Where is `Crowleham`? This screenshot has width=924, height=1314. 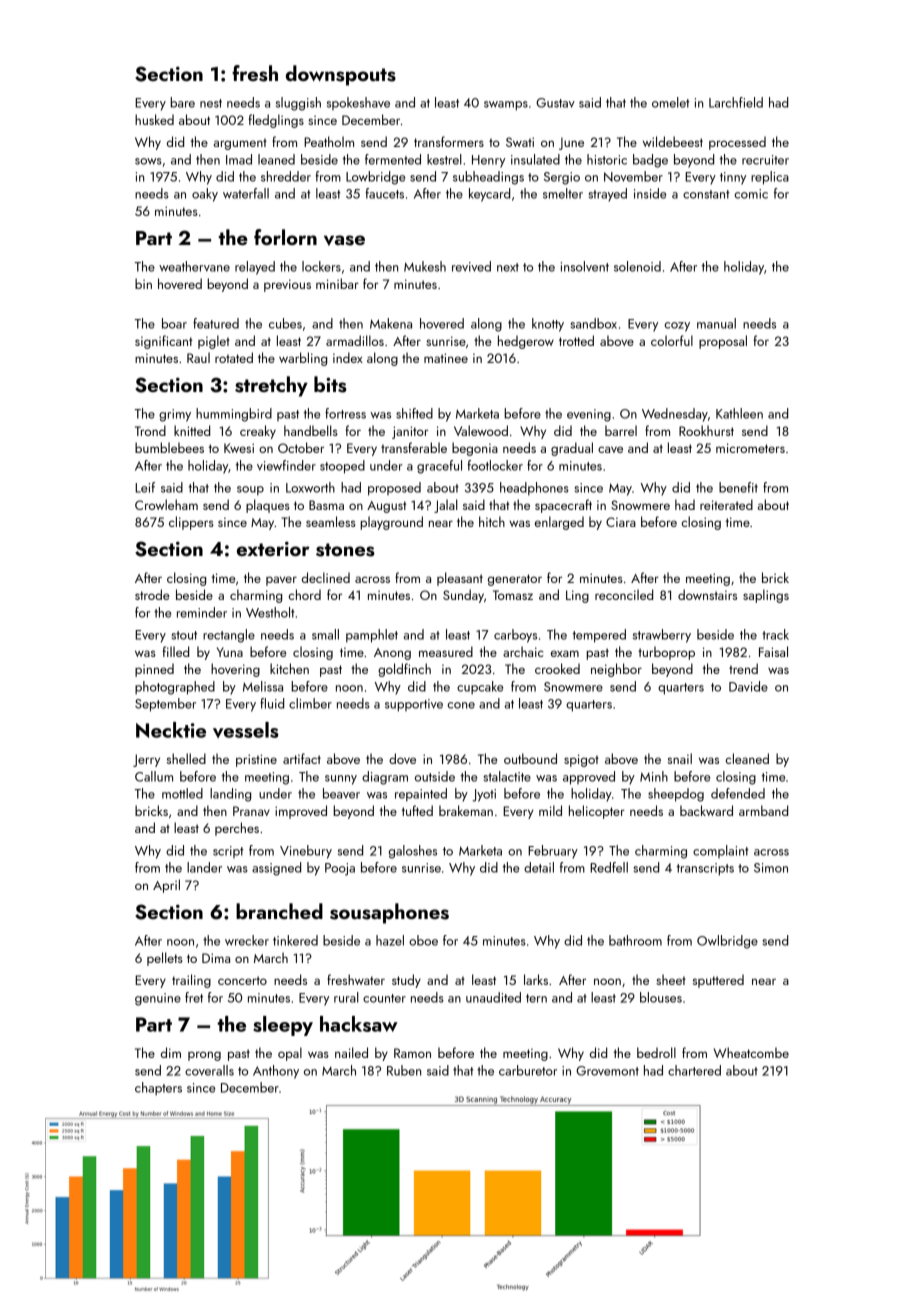
Crowleham is located at coordinates (166, 504).
